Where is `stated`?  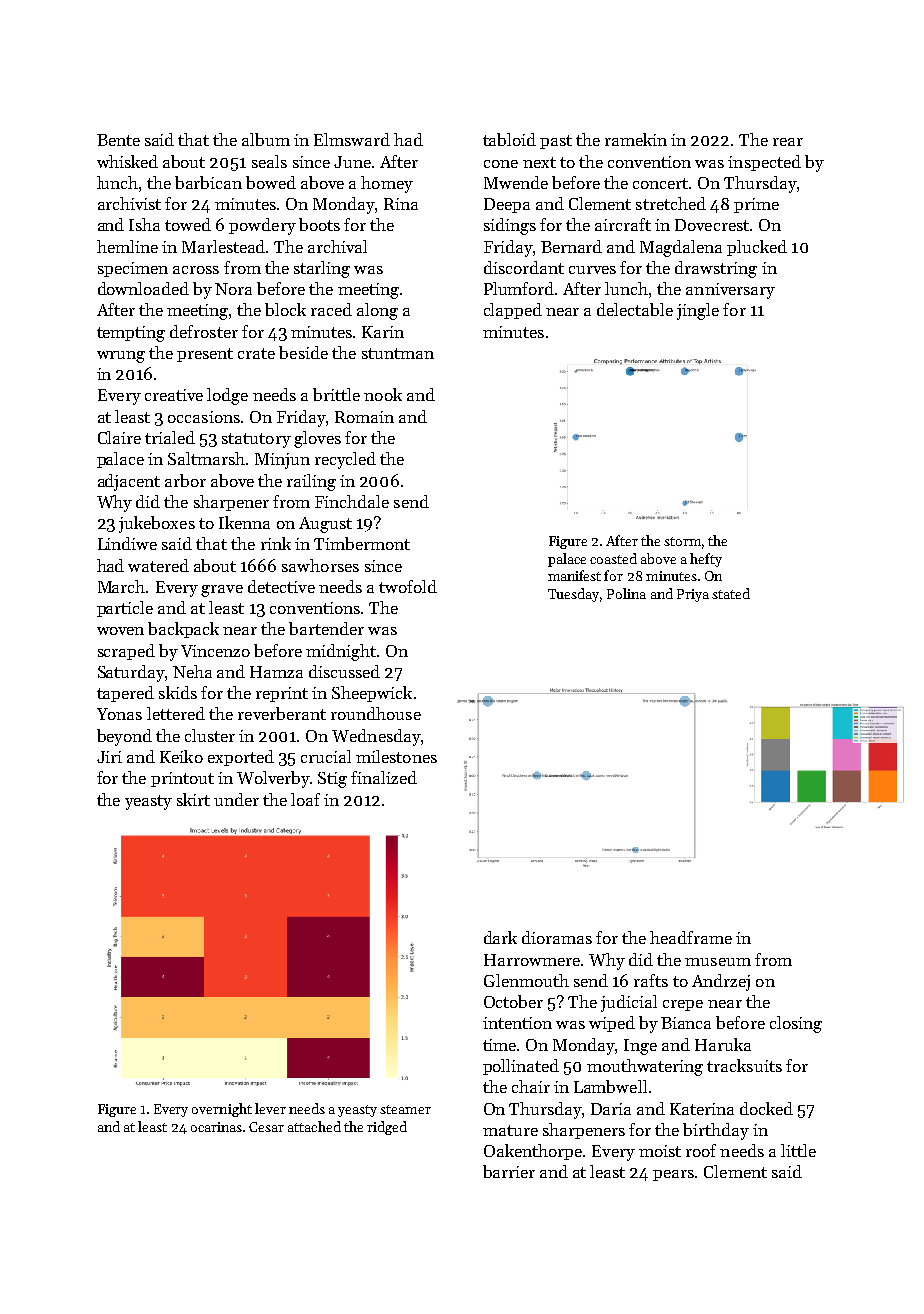
stated is located at coordinates (731, 593).
